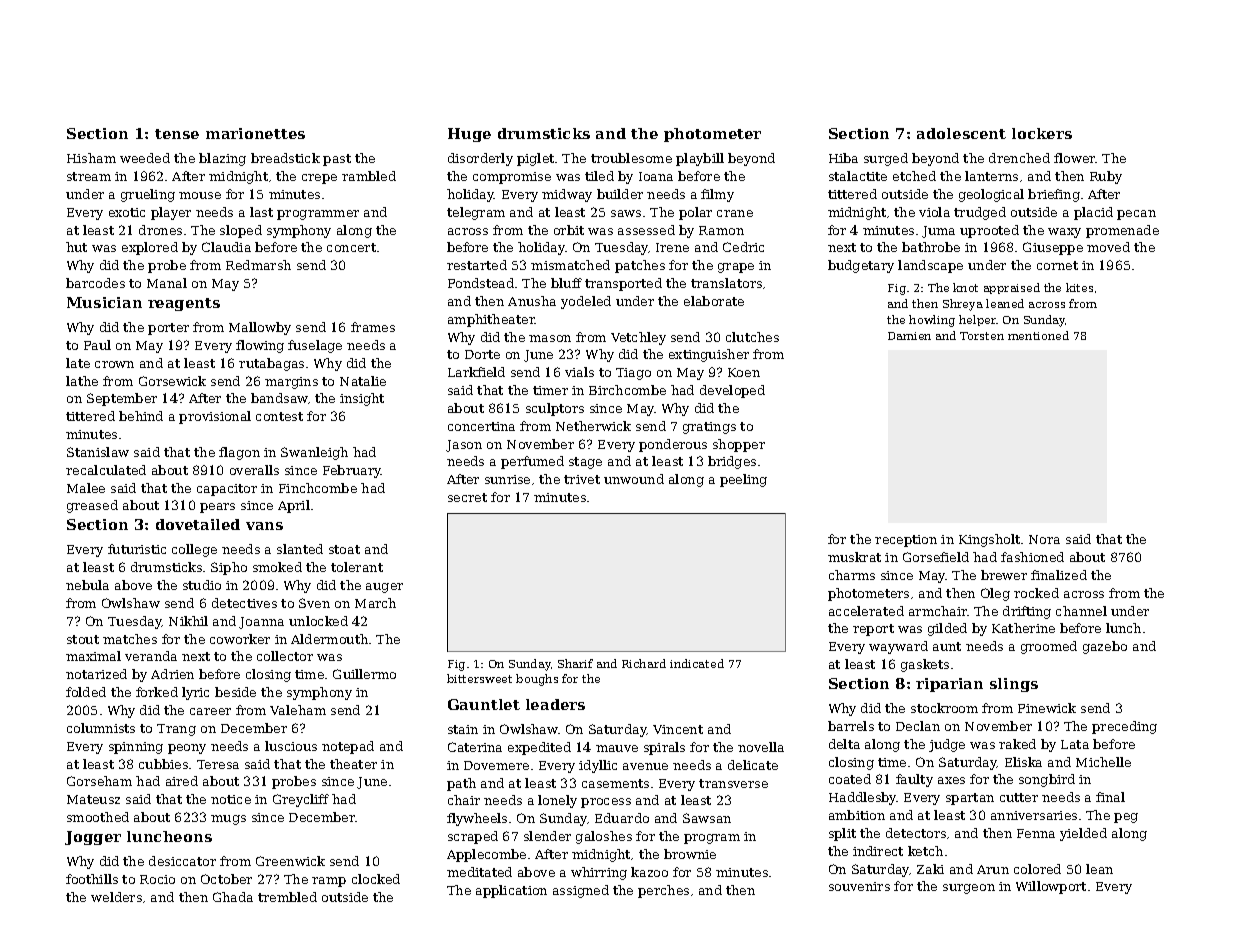  I want to click on Koen, so click(744, 372).
